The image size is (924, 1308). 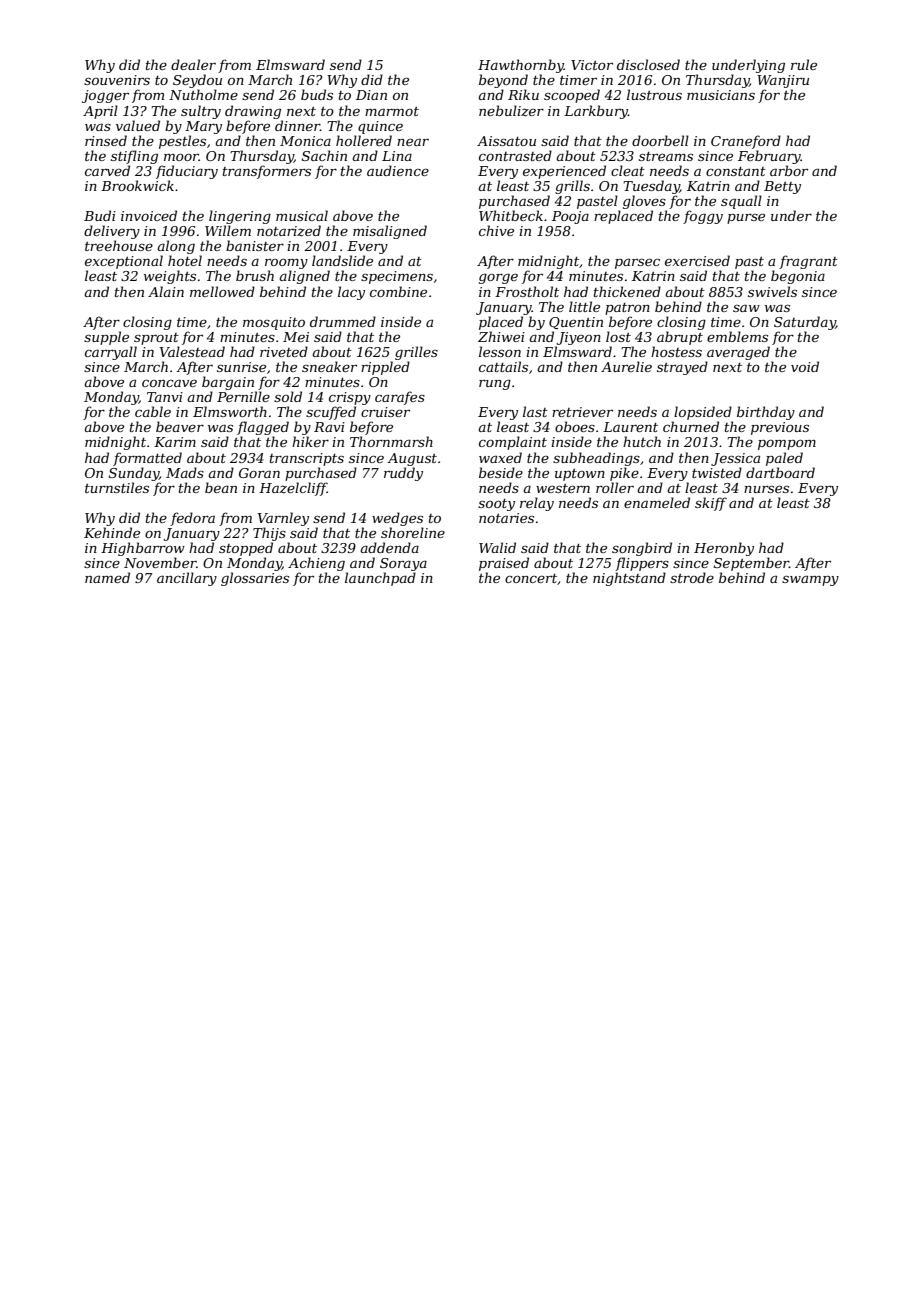 I want to click on churned, so click(x=691, y=426).
